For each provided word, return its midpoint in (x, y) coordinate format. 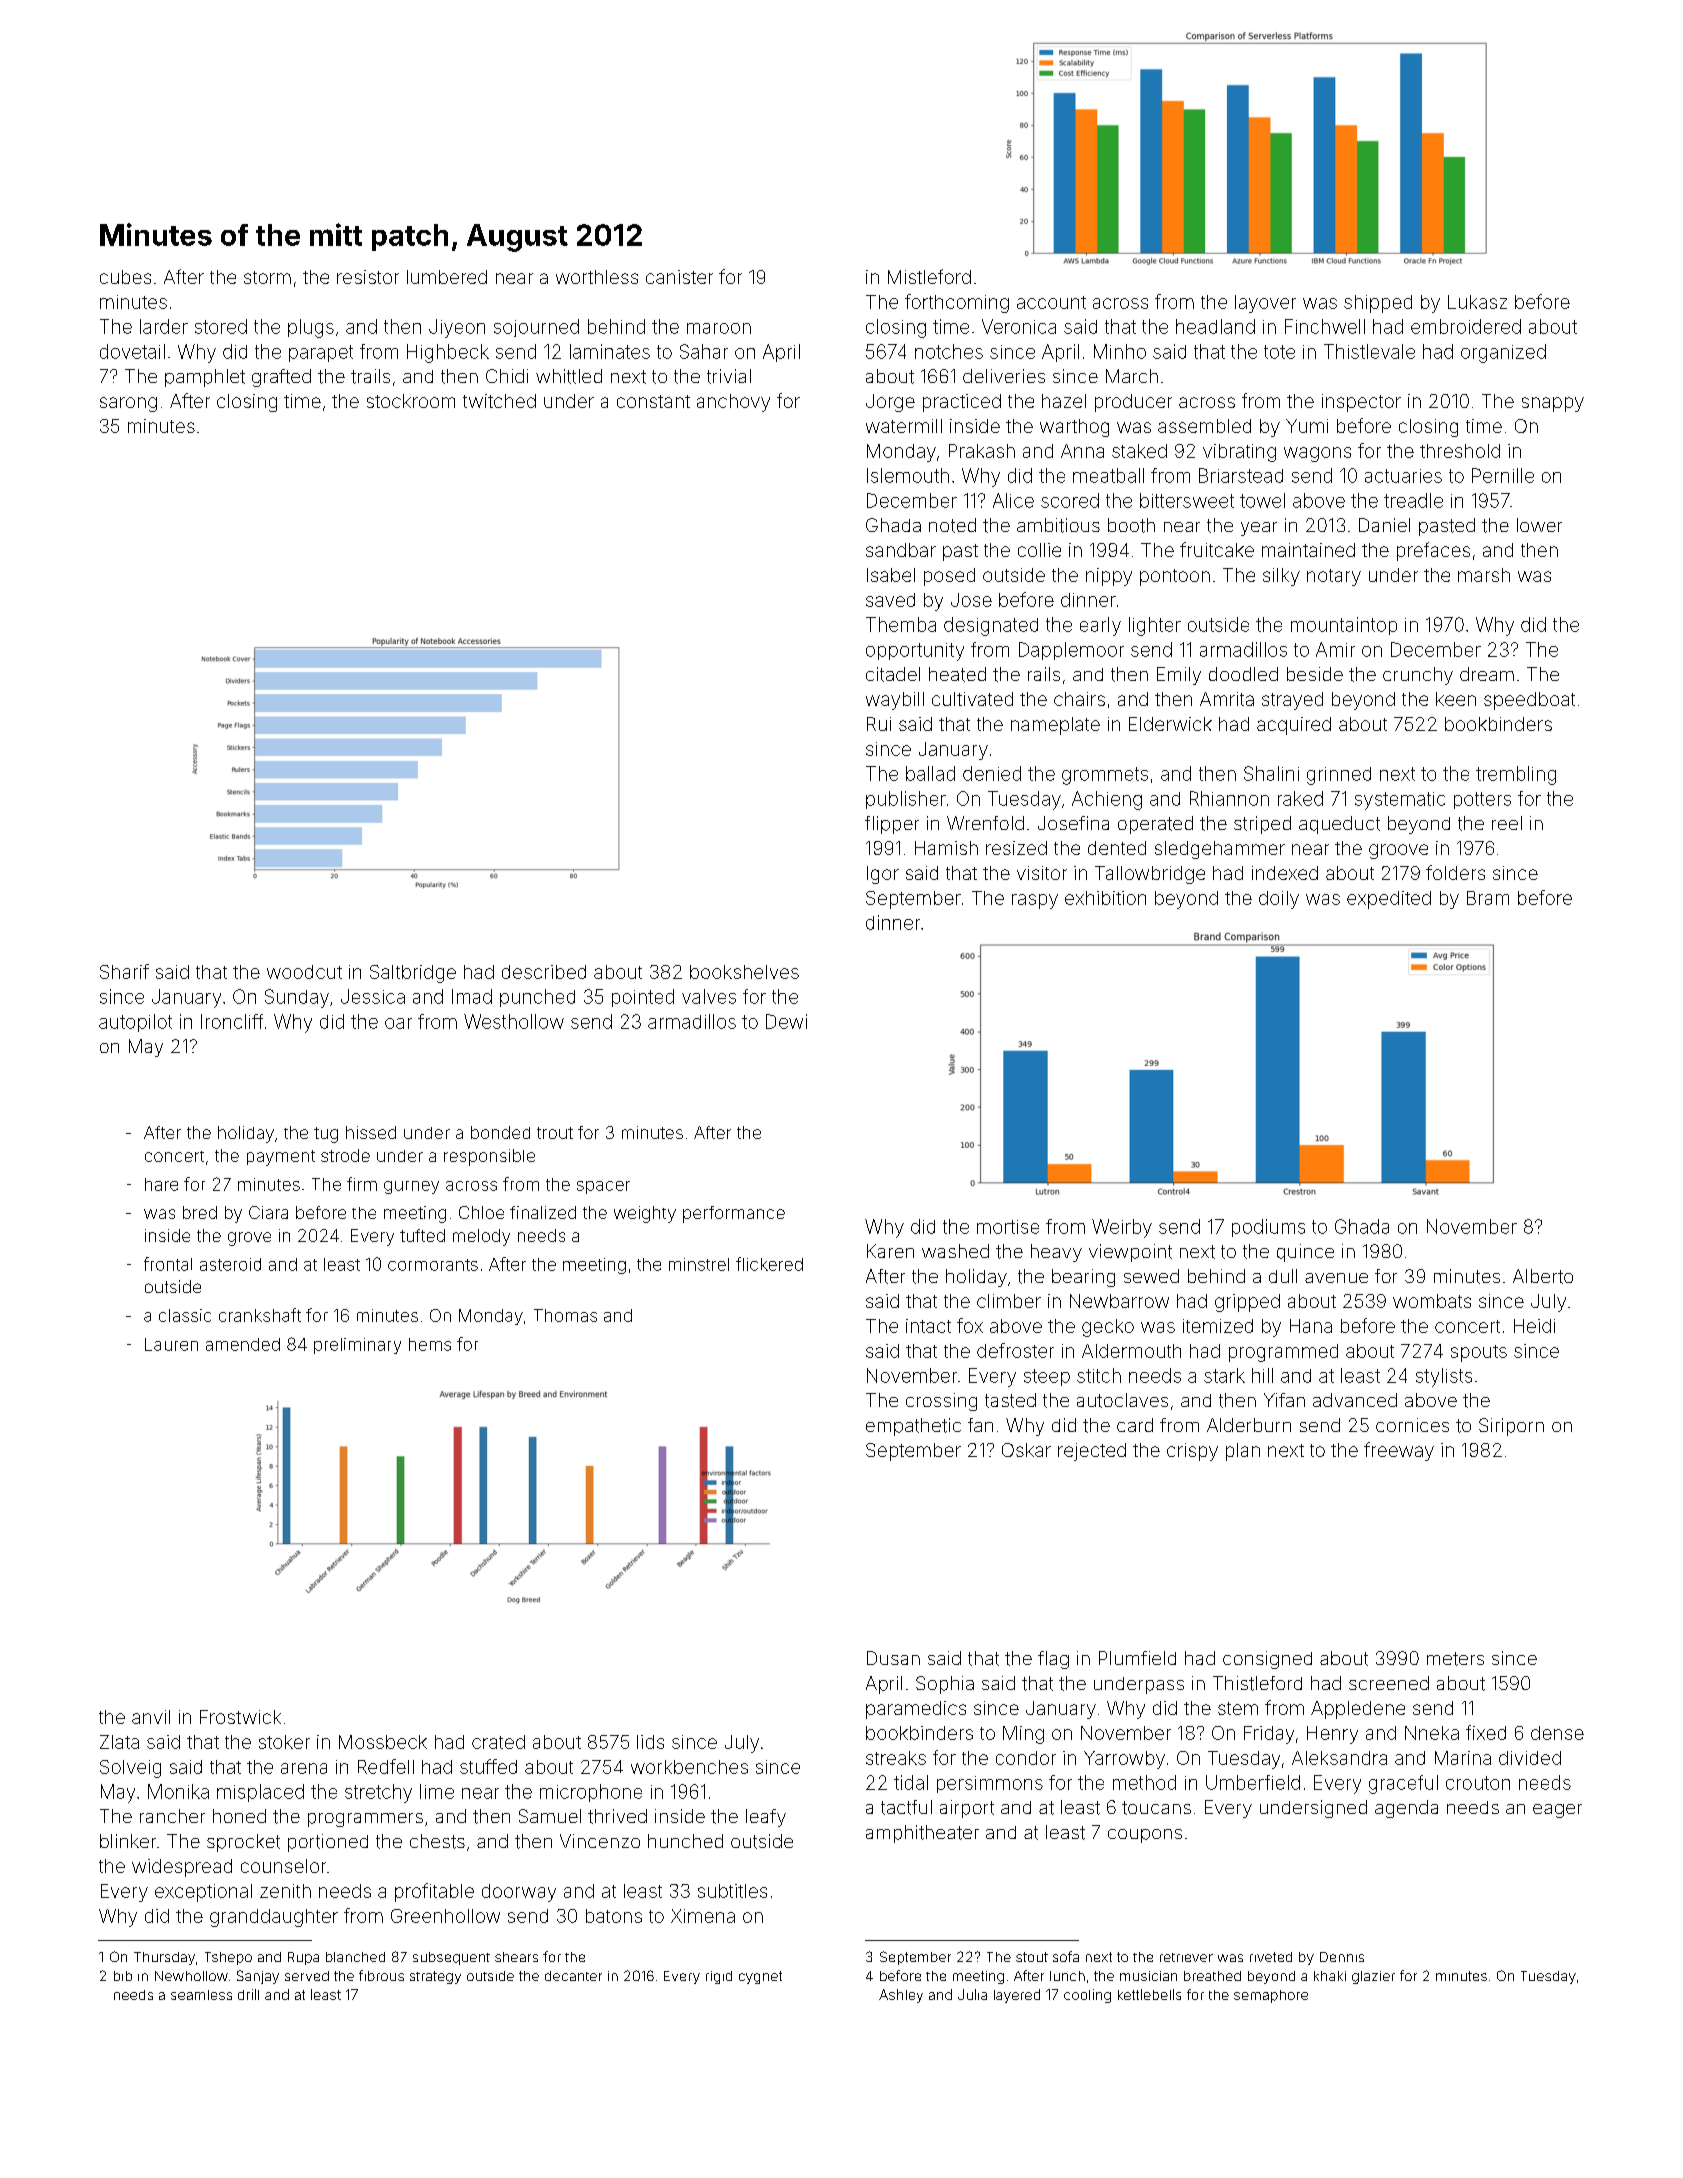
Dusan (893, 1658)
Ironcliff (232, 1021)
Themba (901, 624)
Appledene (1358, 1710)
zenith (285, 1891)
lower (1539, 525)
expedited (1389, 900)
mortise (1008, 1227)
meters (1455, 1659)
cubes (125, 277)
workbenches (689, 1767)
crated (498, 1742)
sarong (128, 404)
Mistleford (929, 276)
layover (1265, 304)
